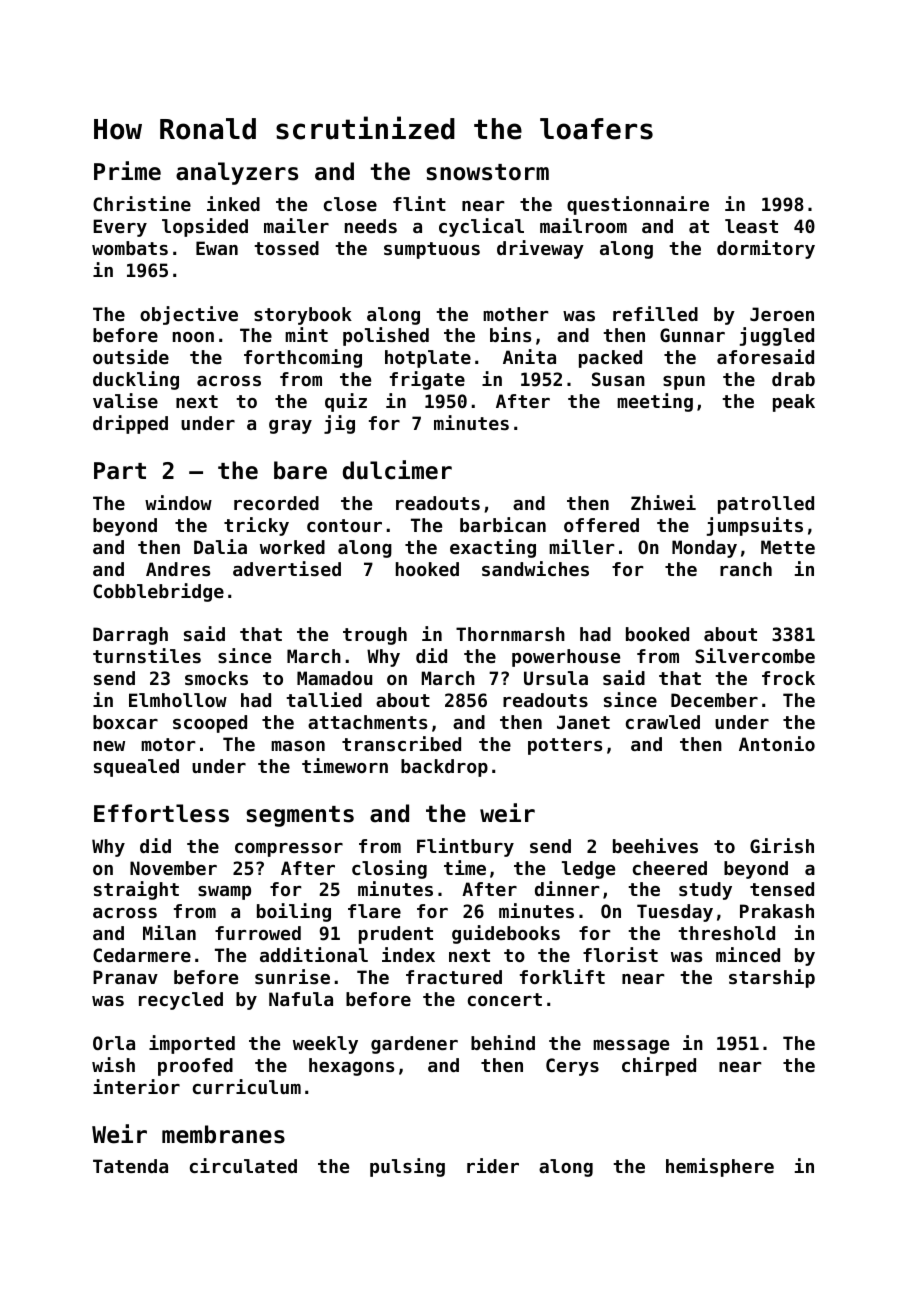  What do you see at coordinates (655, 313) in the page?
I see `refilled` at bounding box center [655, 313].
